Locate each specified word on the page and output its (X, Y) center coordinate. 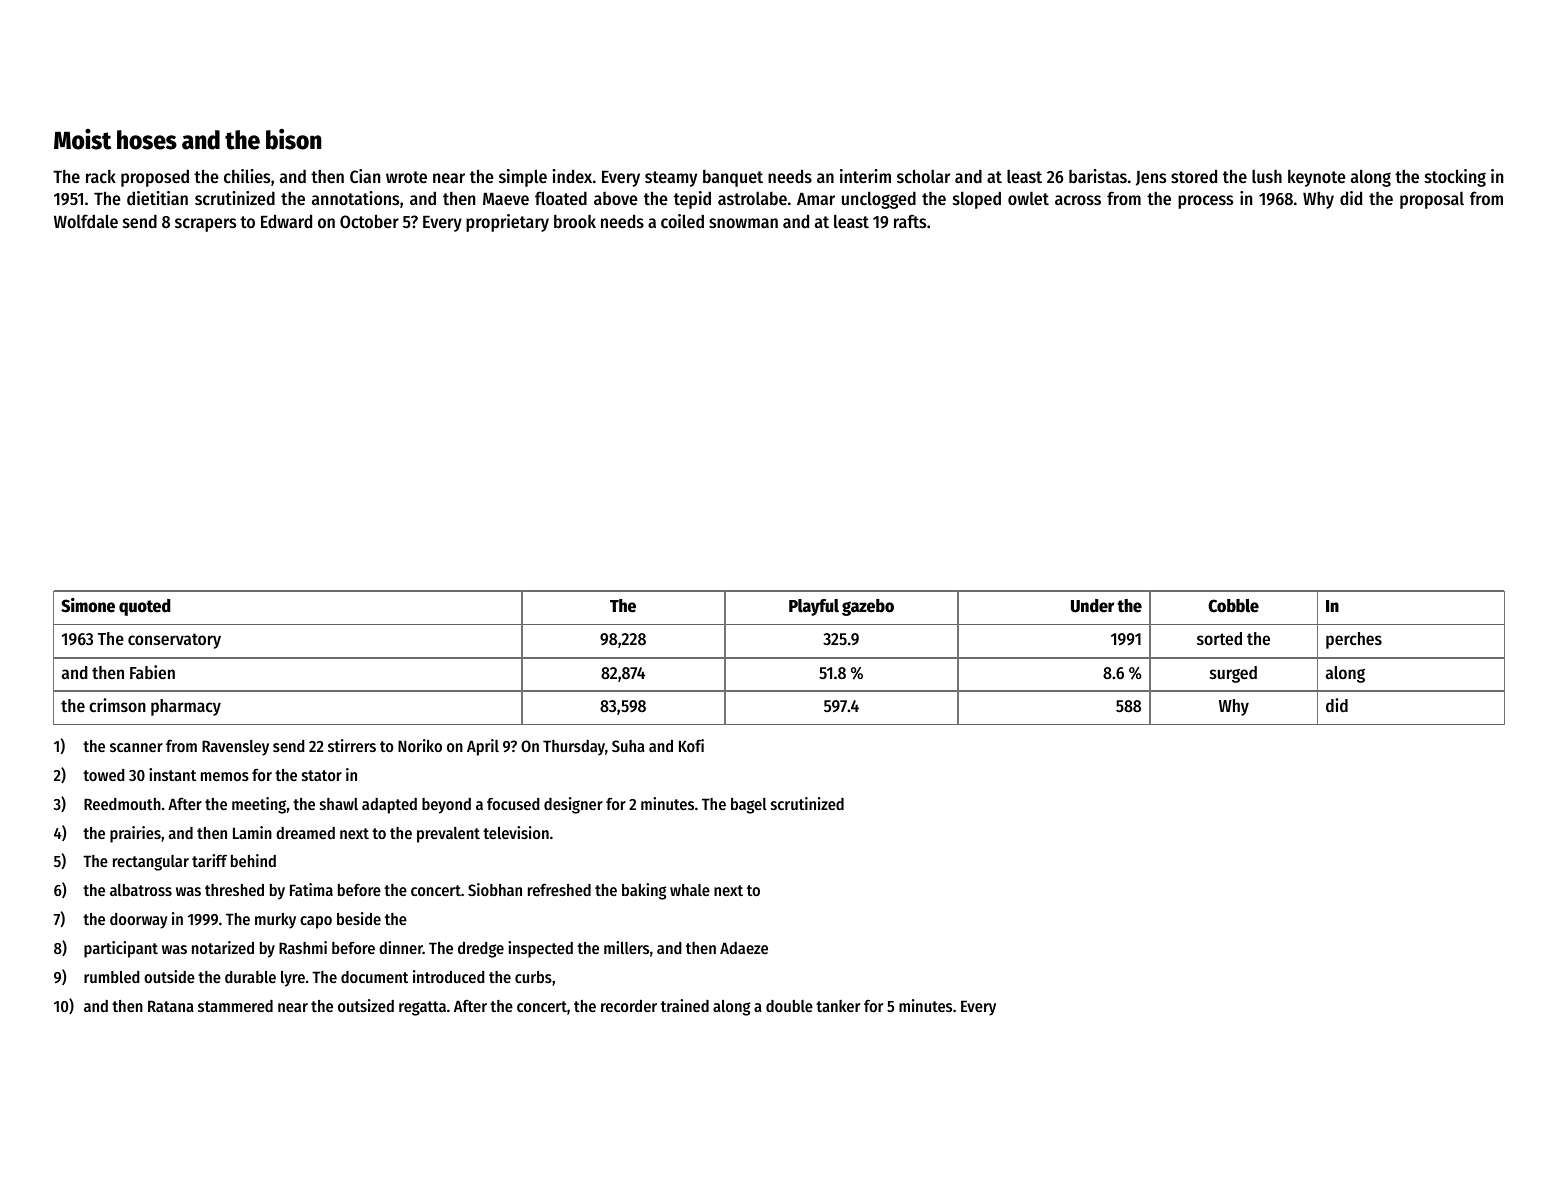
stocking (1455, 178)
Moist (82, 139)
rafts (910, 221)
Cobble (1233, 606)
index (572, 176)
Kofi (691, 745)
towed (104, 775)
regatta (422, 1008)
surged (1233, 674)
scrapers (205, 225)
